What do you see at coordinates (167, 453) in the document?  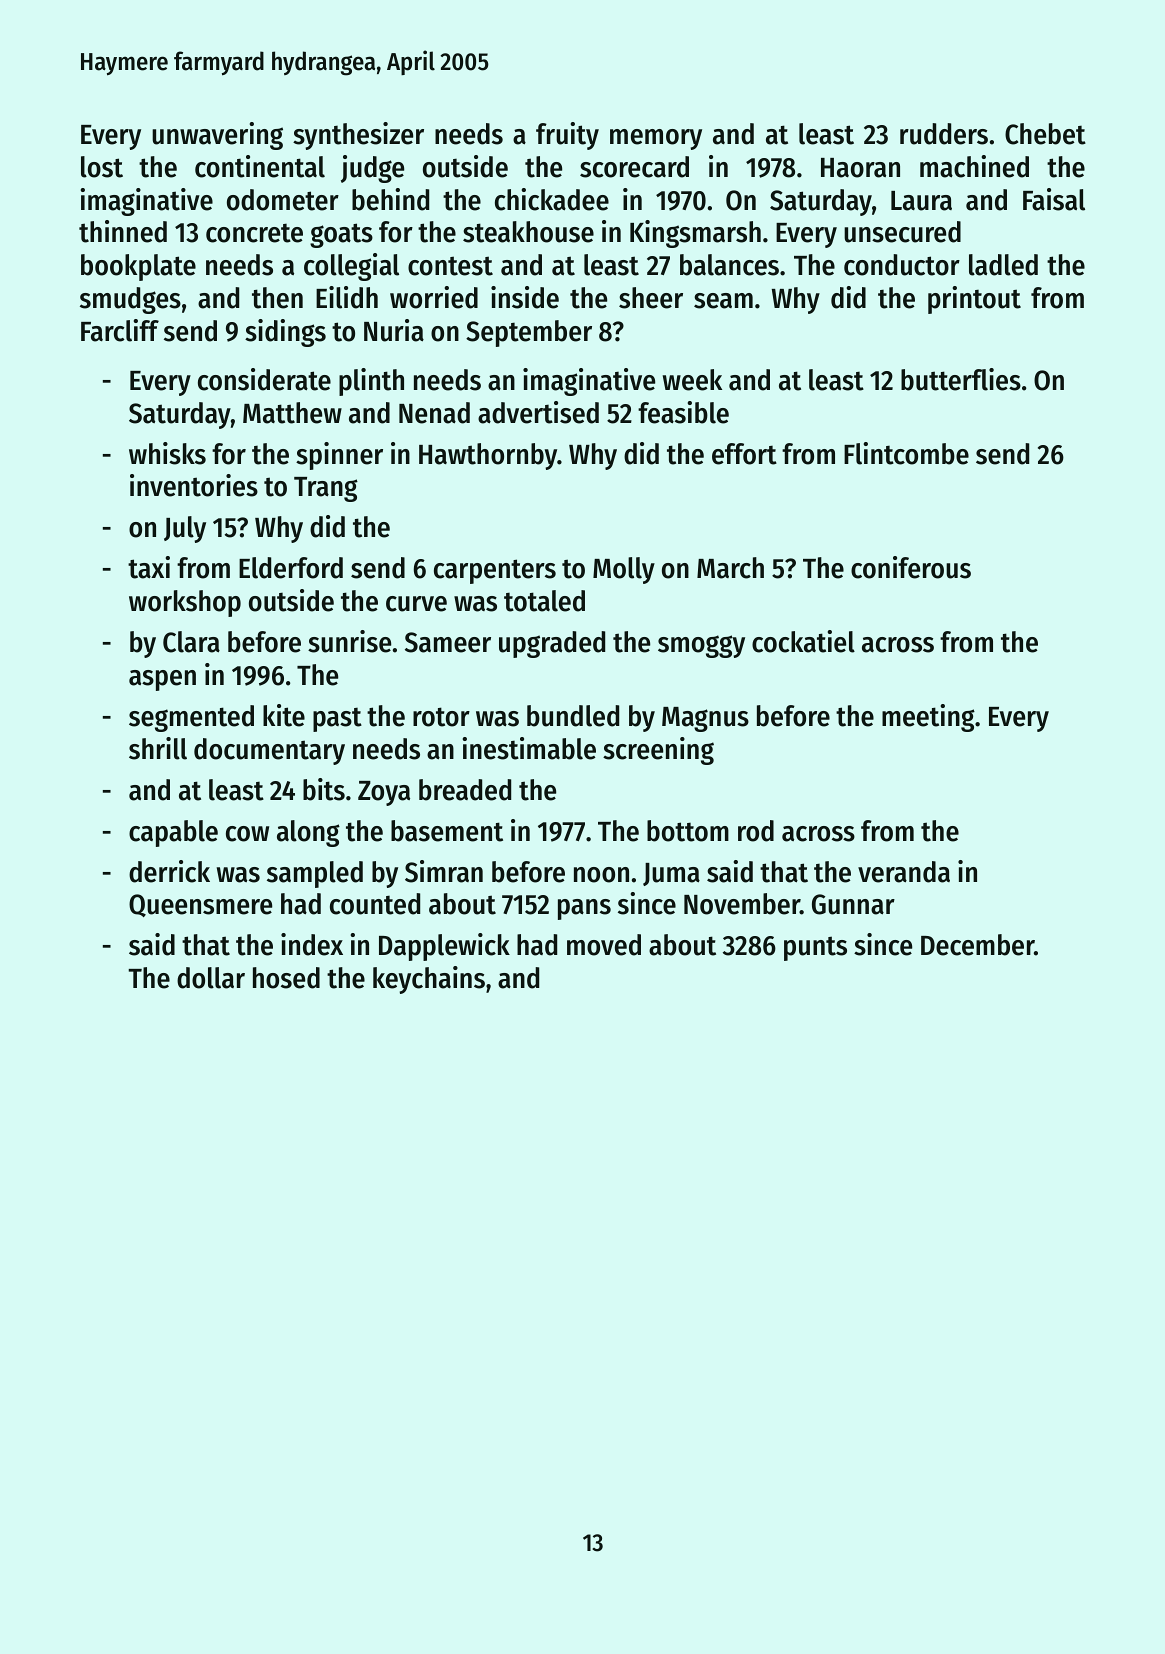 I see `whisks` at bounding box center [167, 453].
